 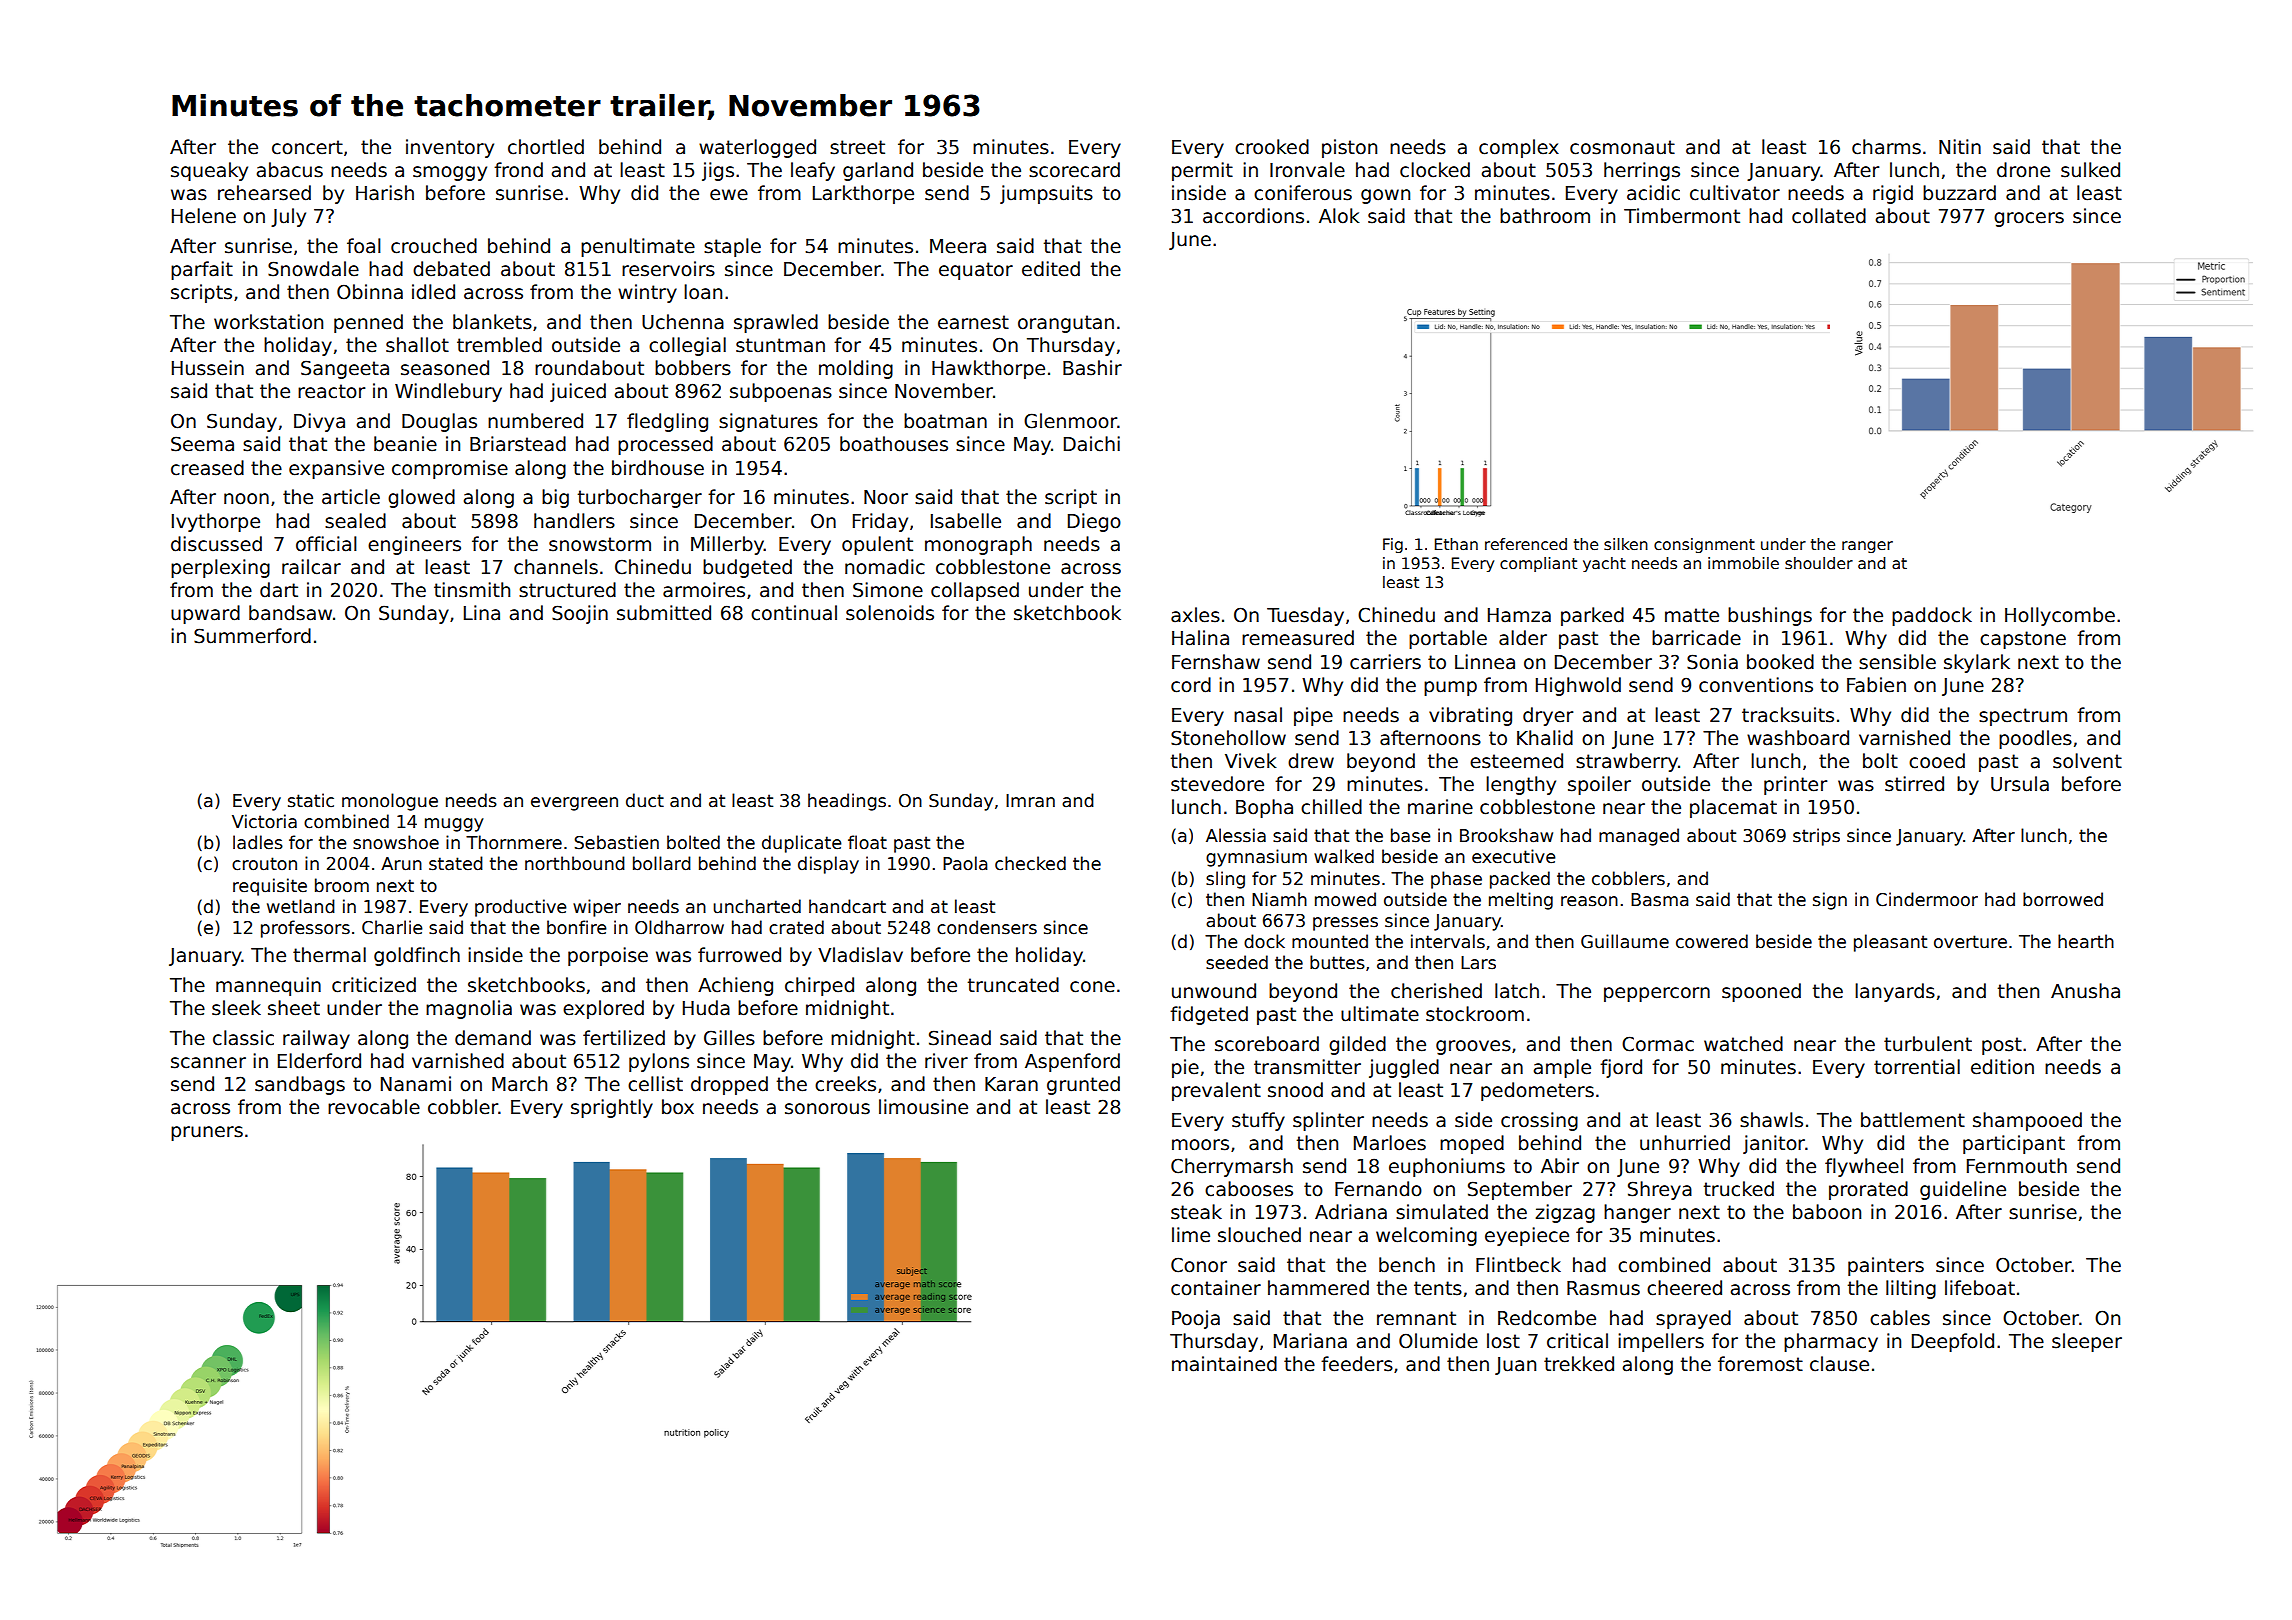 What do you see at coordinates (1196, 1319) in the image?
I see `Pooja` at bounding box center [1196, 1319].
